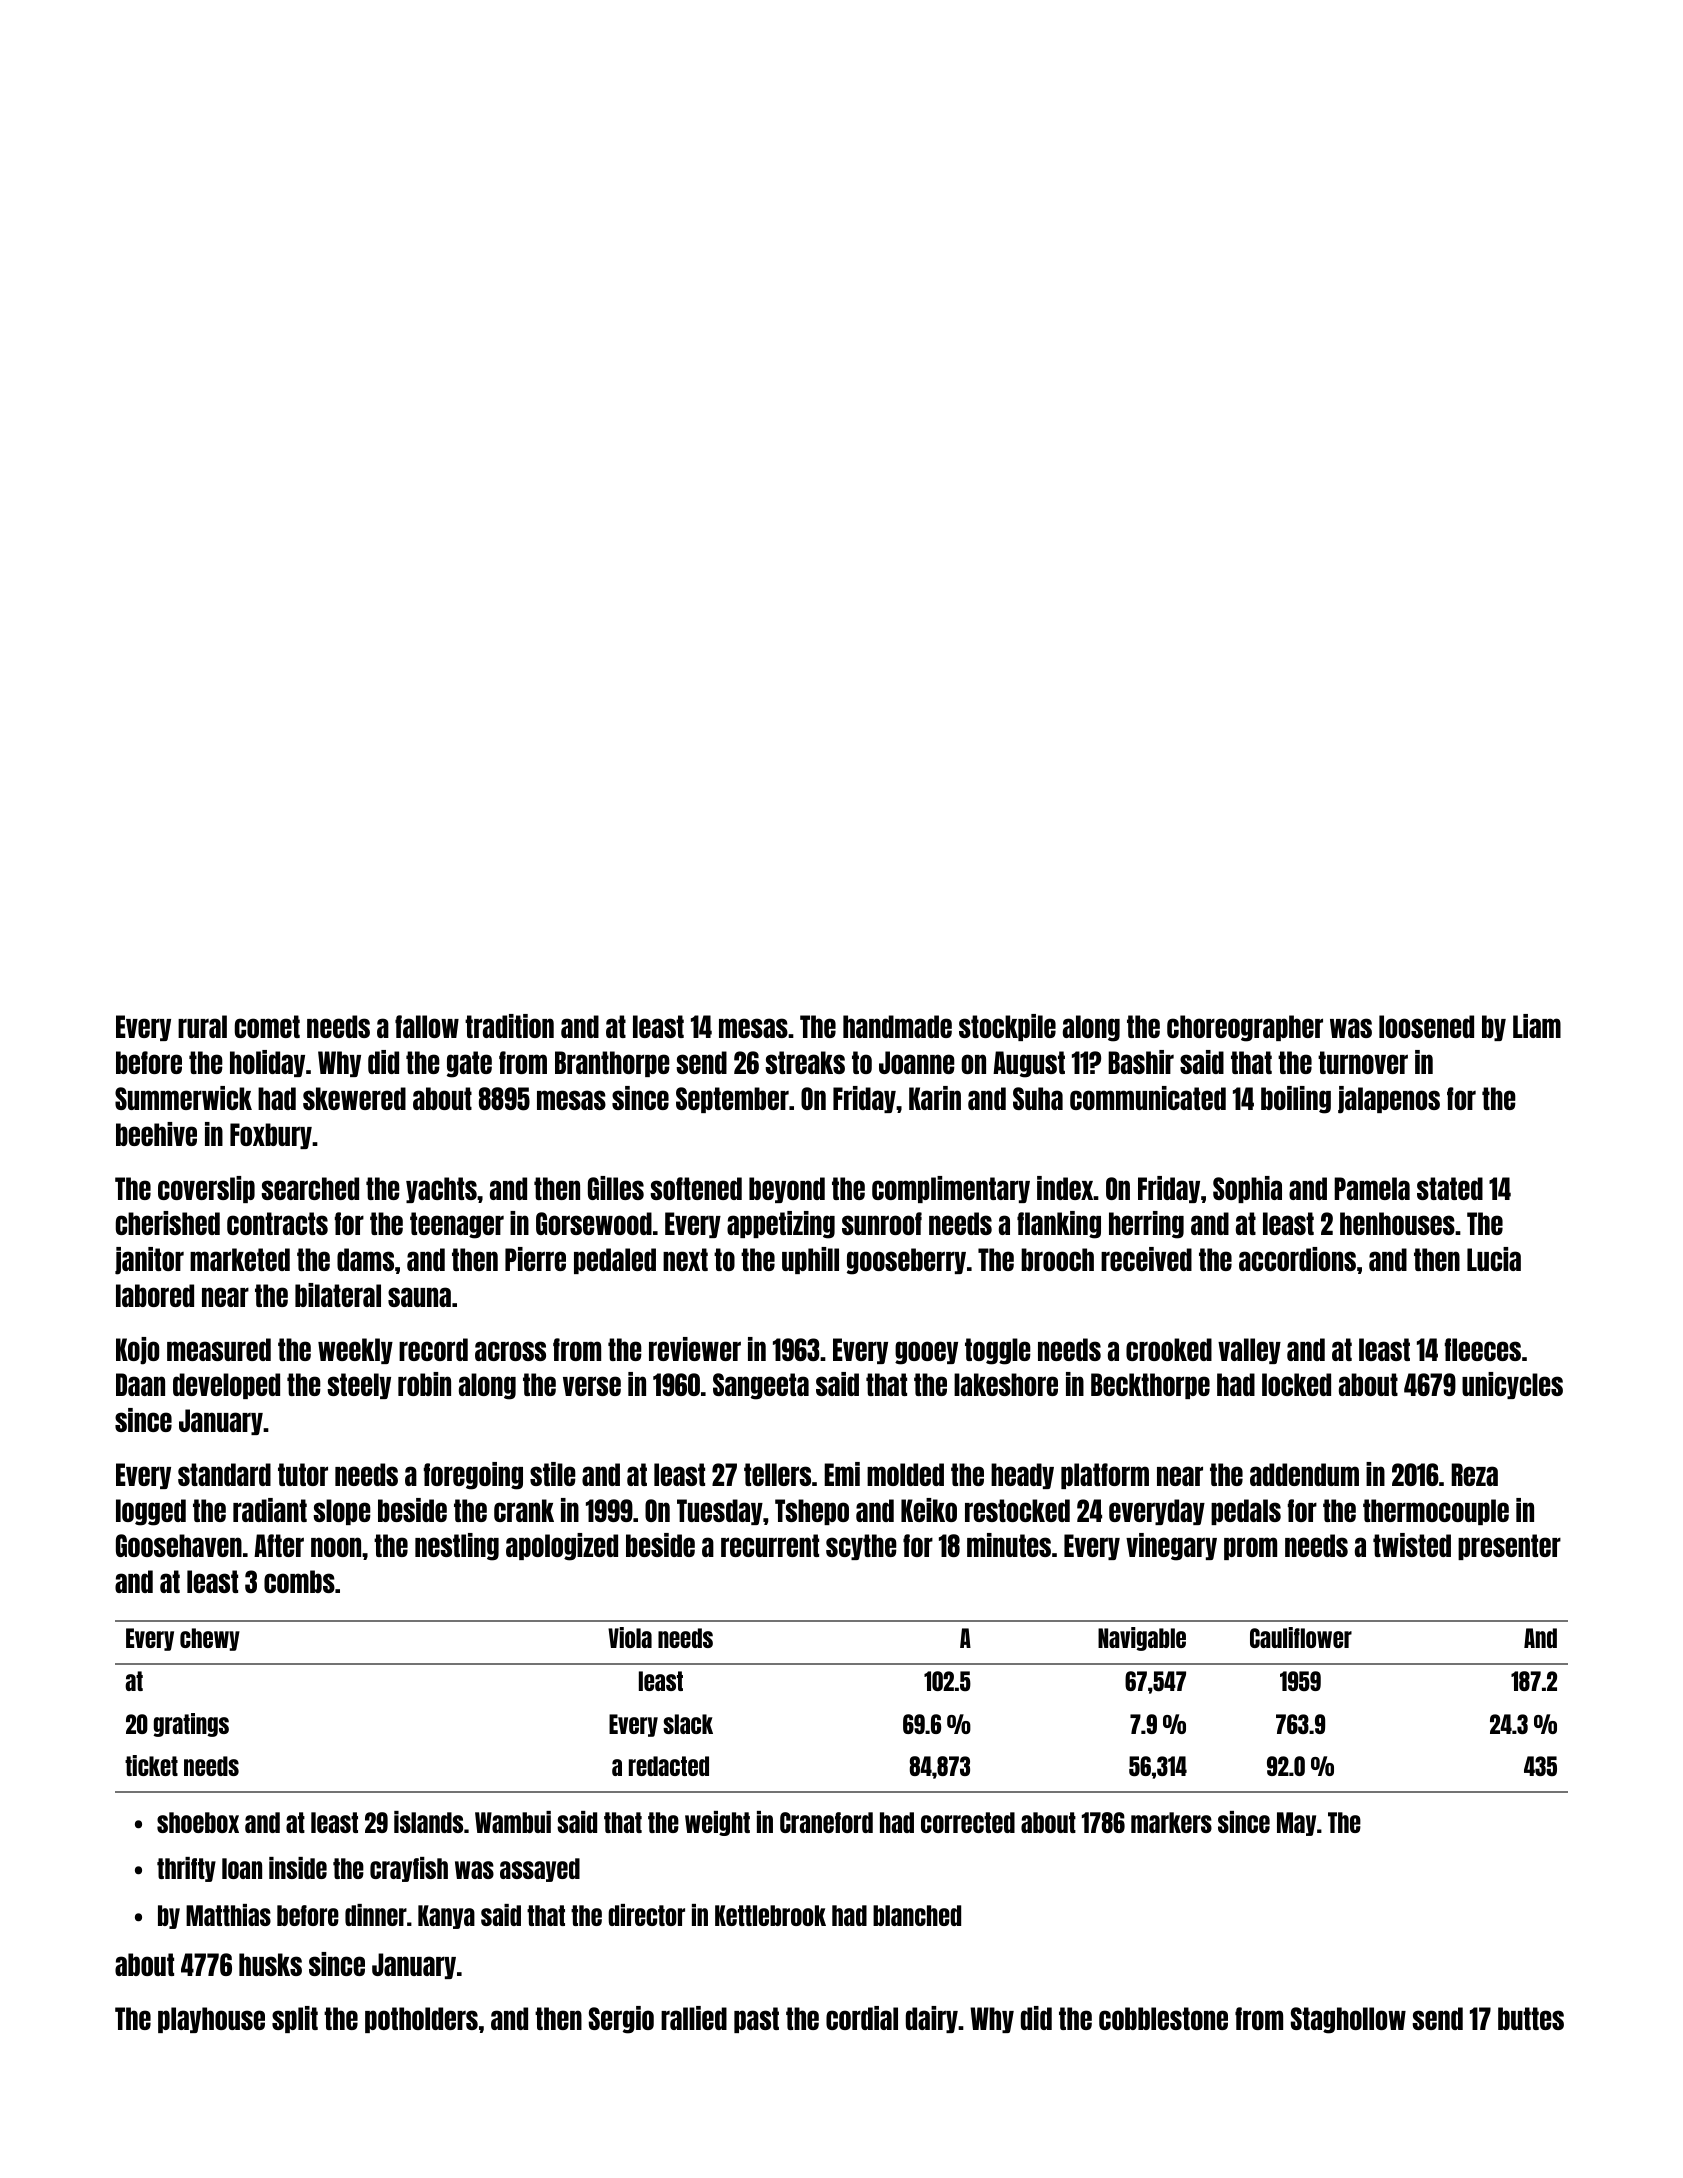  I want to click on past, so click(756, 2020).
